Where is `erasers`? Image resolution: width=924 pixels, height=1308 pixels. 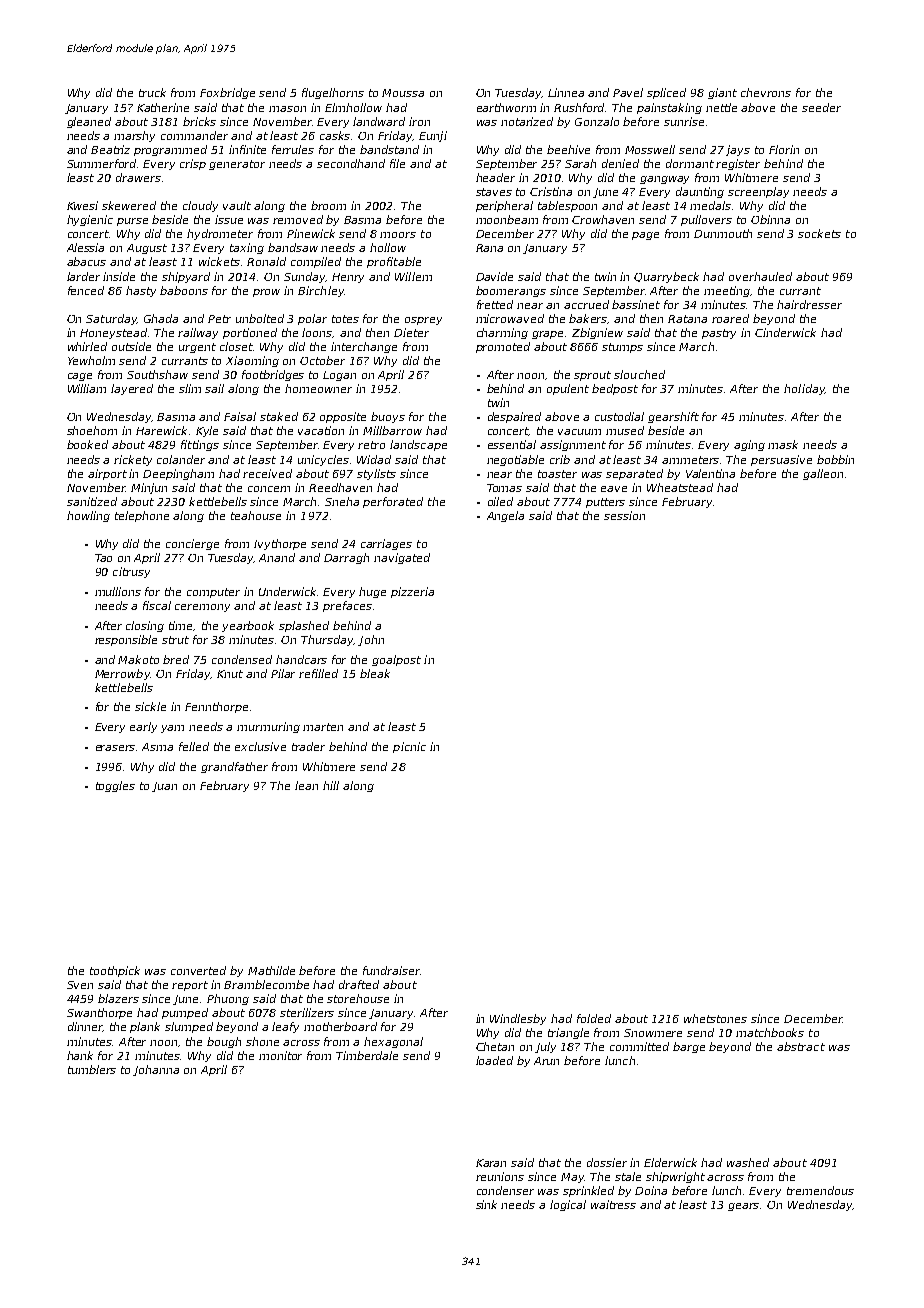 erasers is located at coordinates (115, 748).
